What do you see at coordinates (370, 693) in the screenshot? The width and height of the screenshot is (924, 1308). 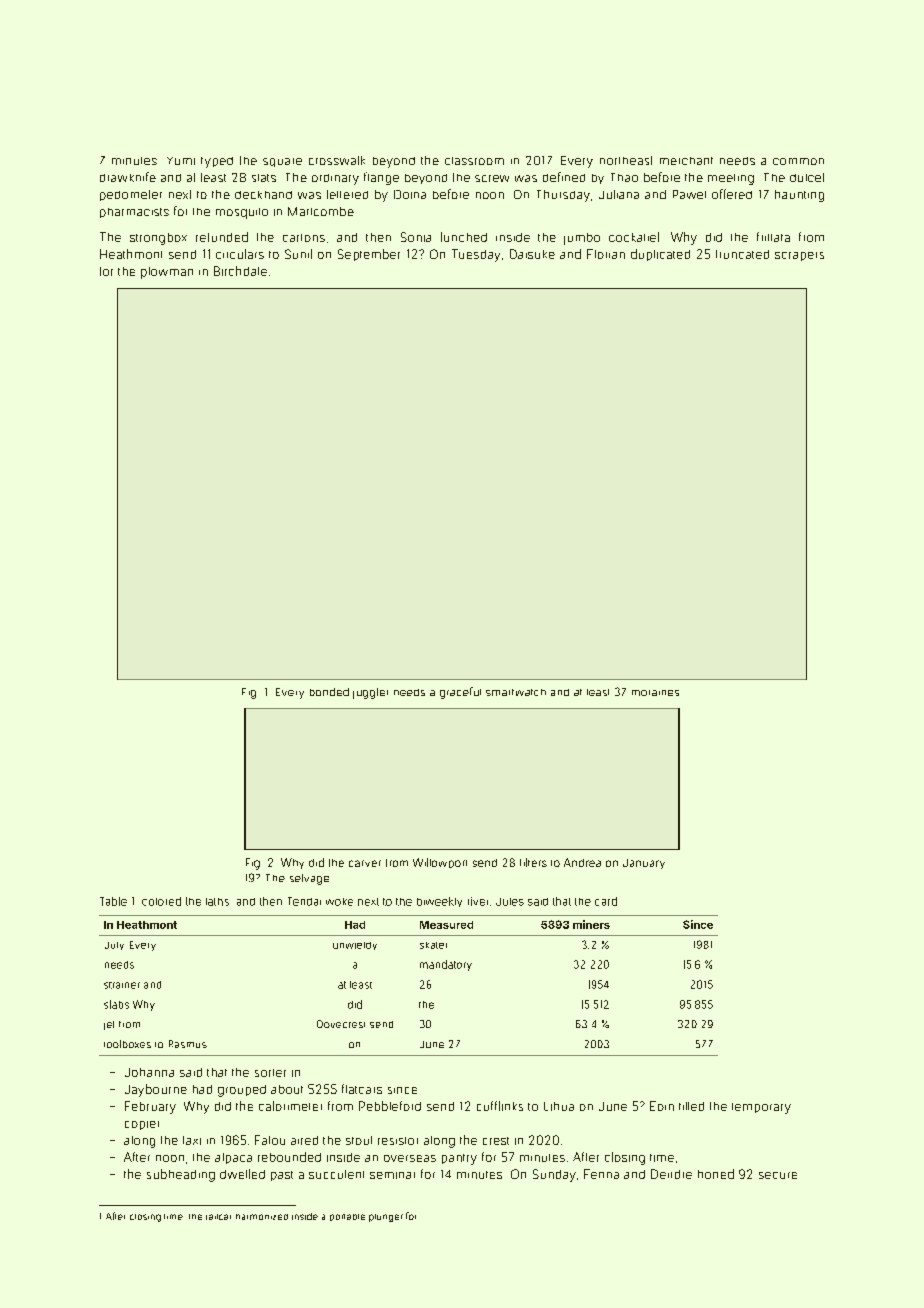 I see `juggler` at bounding box center [370, 693].
